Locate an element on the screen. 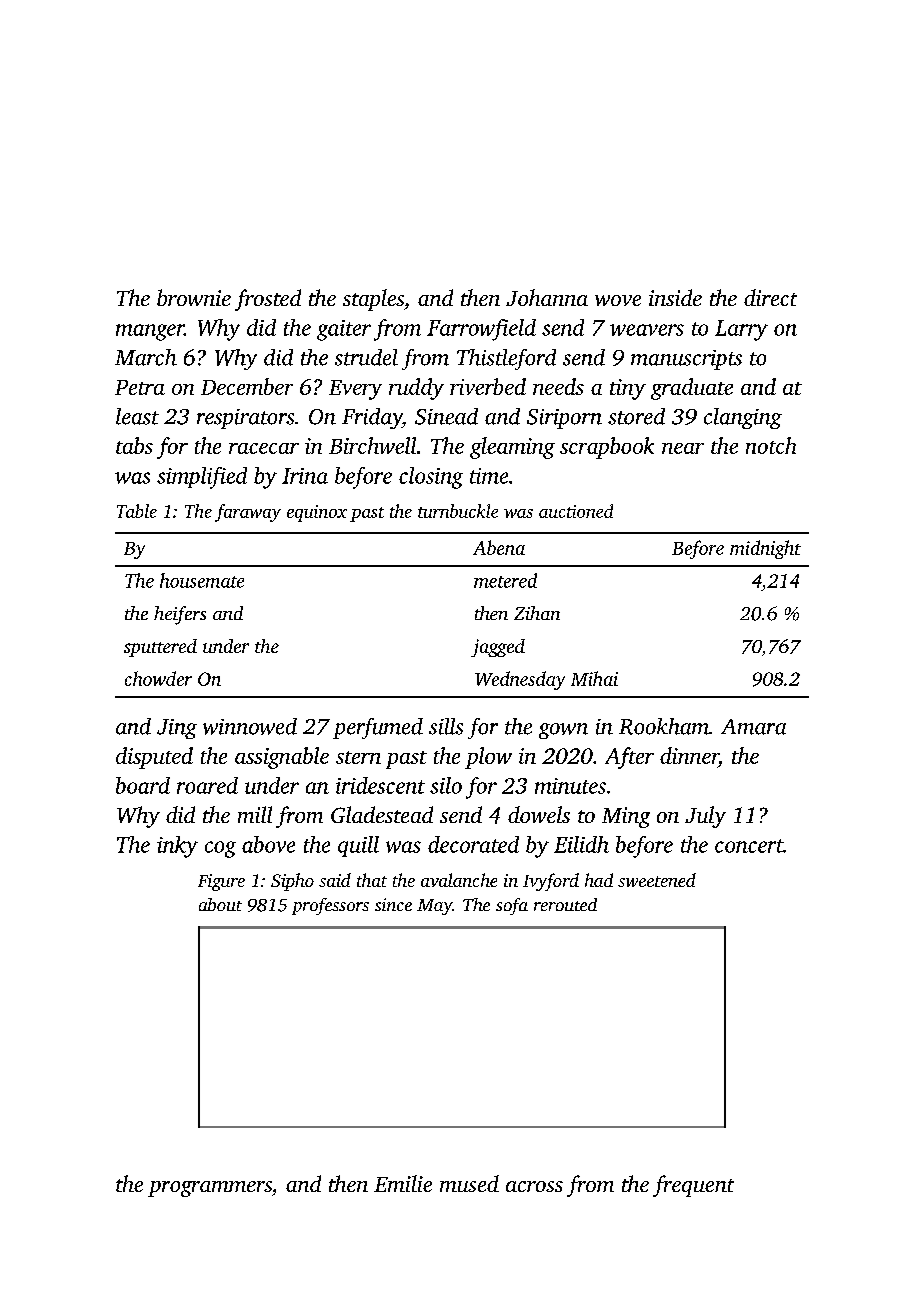 The width and height of the screenshot is (924, 1311). programmers is located at coordinates (210, 1189).
